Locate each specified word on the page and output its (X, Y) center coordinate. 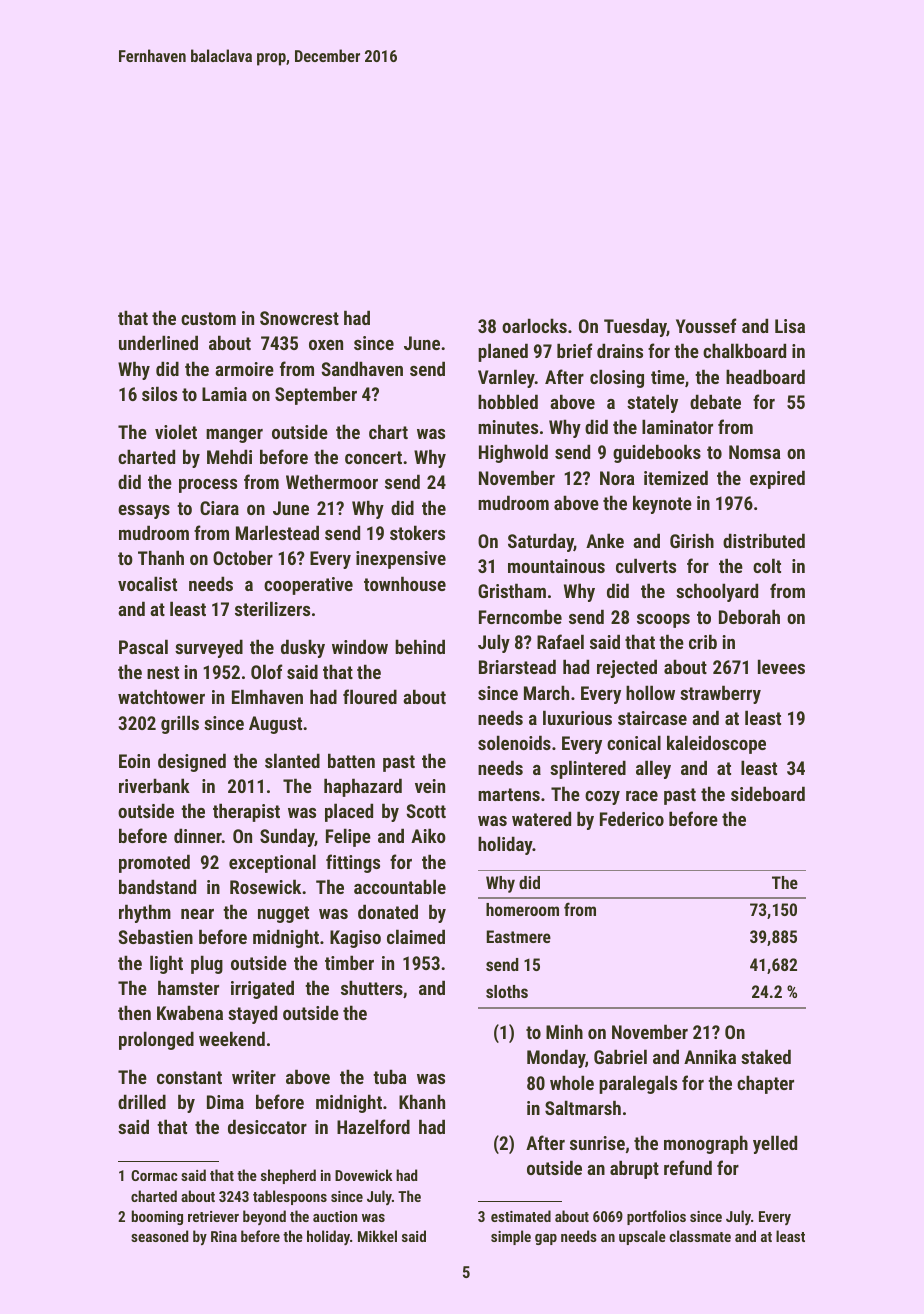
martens (509, 794)
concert (373, 457)
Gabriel (620, 1056)
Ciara (219, 508)
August (275, 725)
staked (766, 1056)
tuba (389, 1076)
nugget (283, 914)
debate (715, 401)
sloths (507, 991)
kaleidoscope (716, 744)
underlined (158, 342)
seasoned (159, 1236)
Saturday (541, 542)
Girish (692, 540)
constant (189, 1077)
